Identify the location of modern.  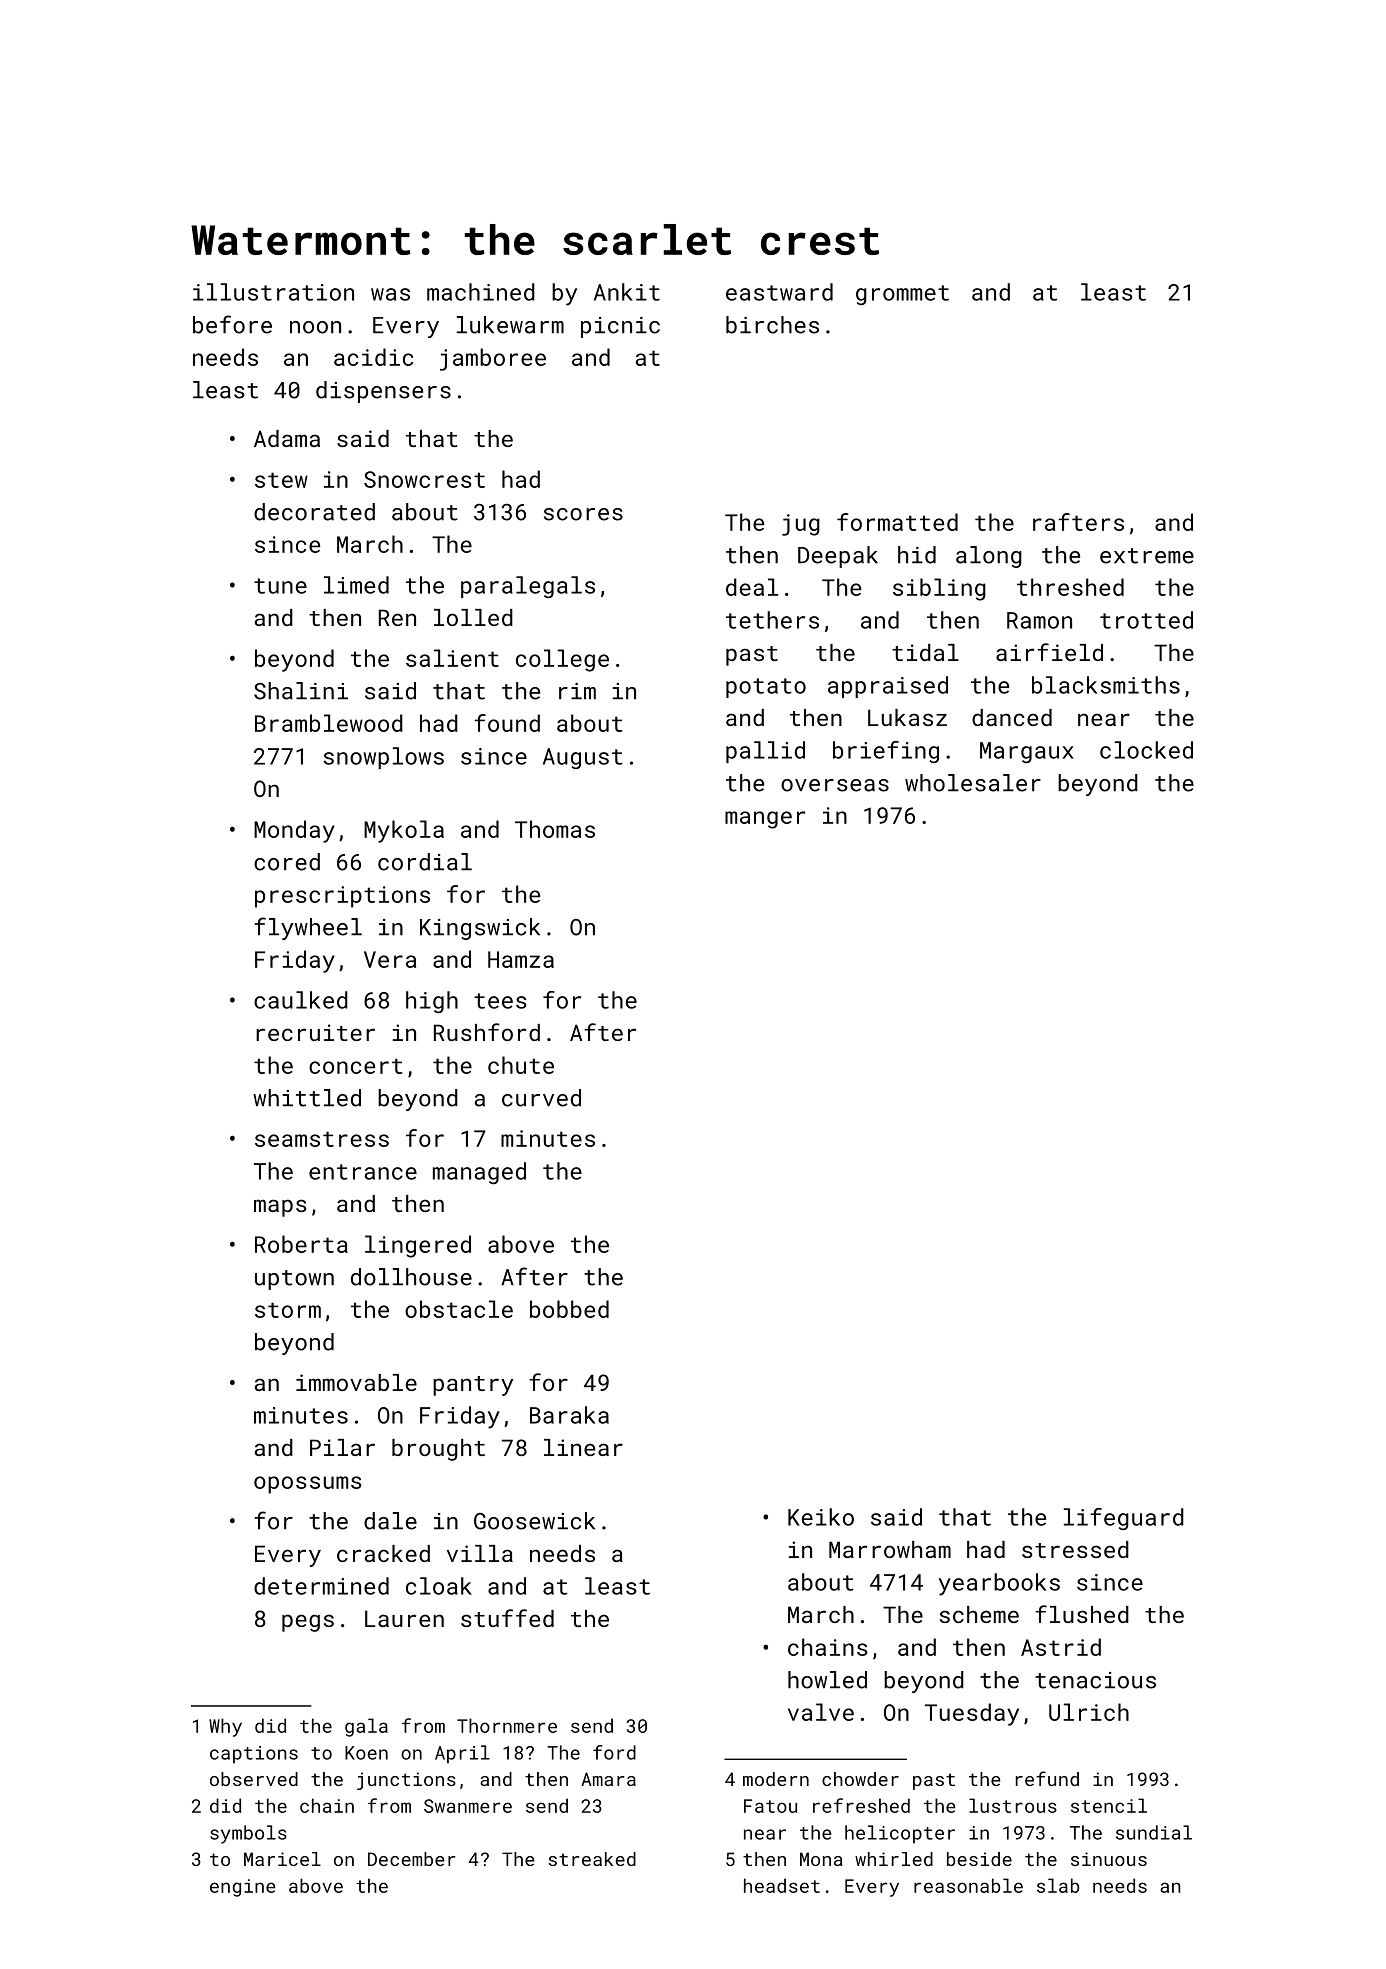
(776, 1779).
